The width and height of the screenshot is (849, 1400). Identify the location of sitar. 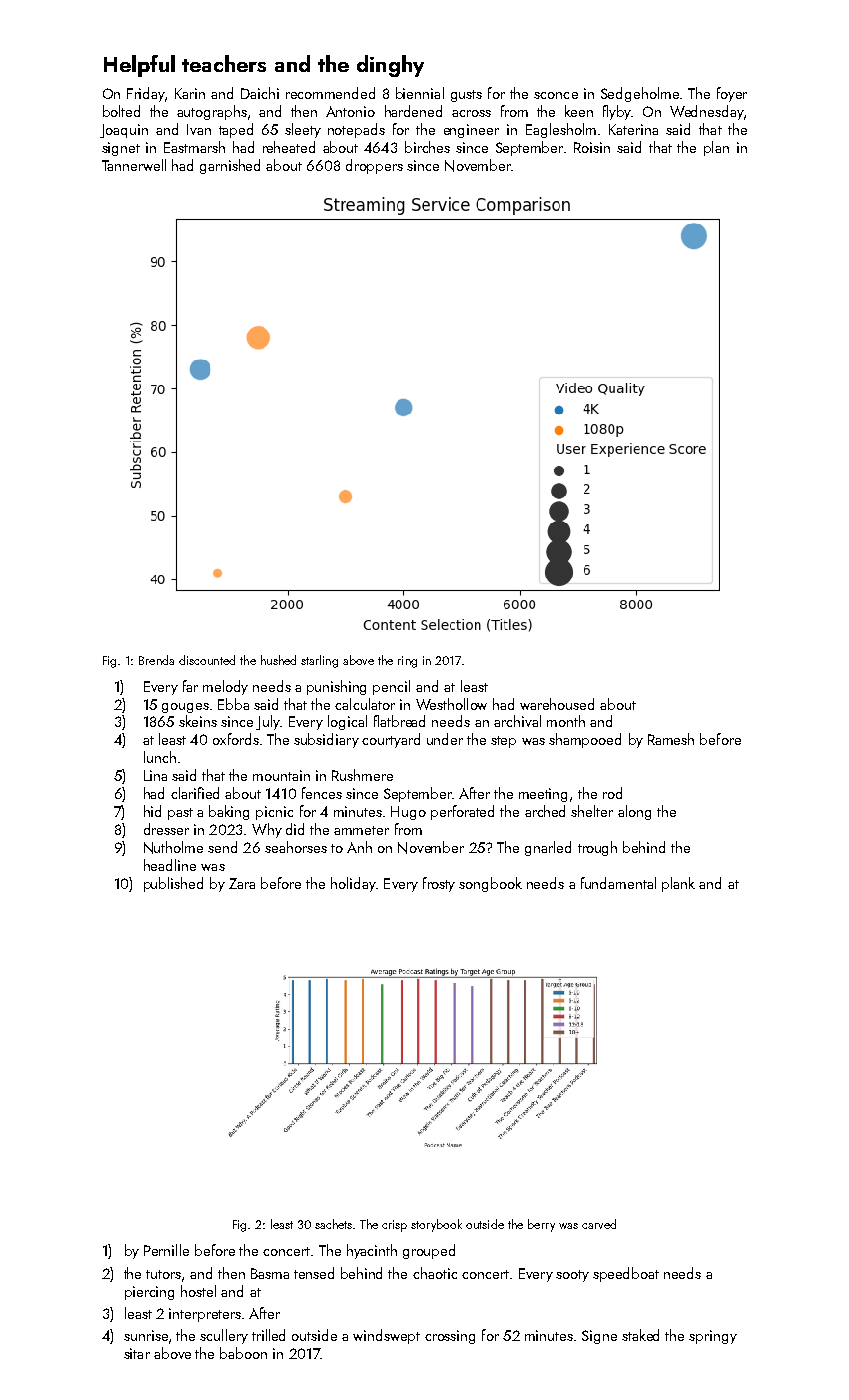
(137, 1353).
